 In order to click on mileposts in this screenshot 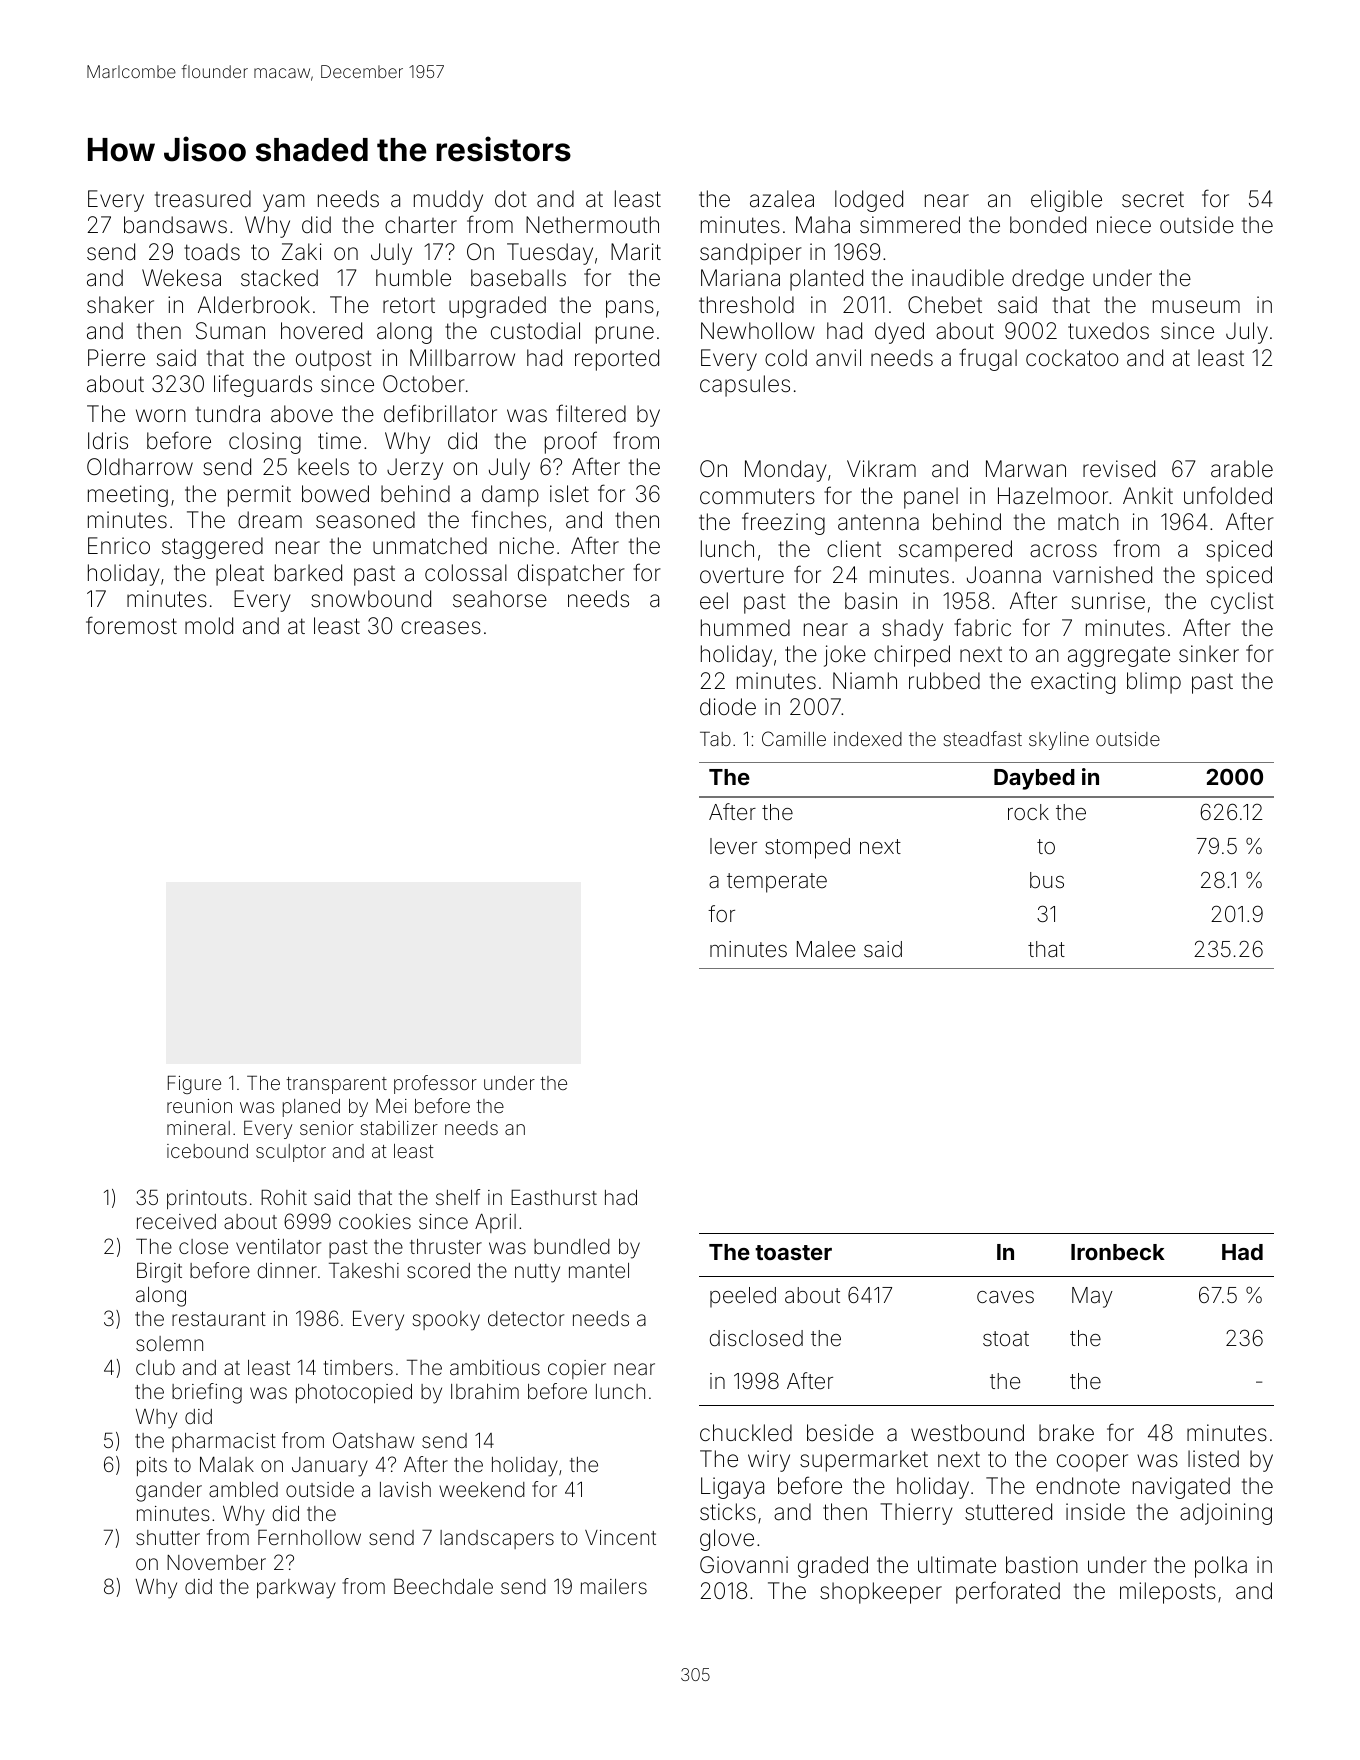, I will do `click(1168, 1593)`.
